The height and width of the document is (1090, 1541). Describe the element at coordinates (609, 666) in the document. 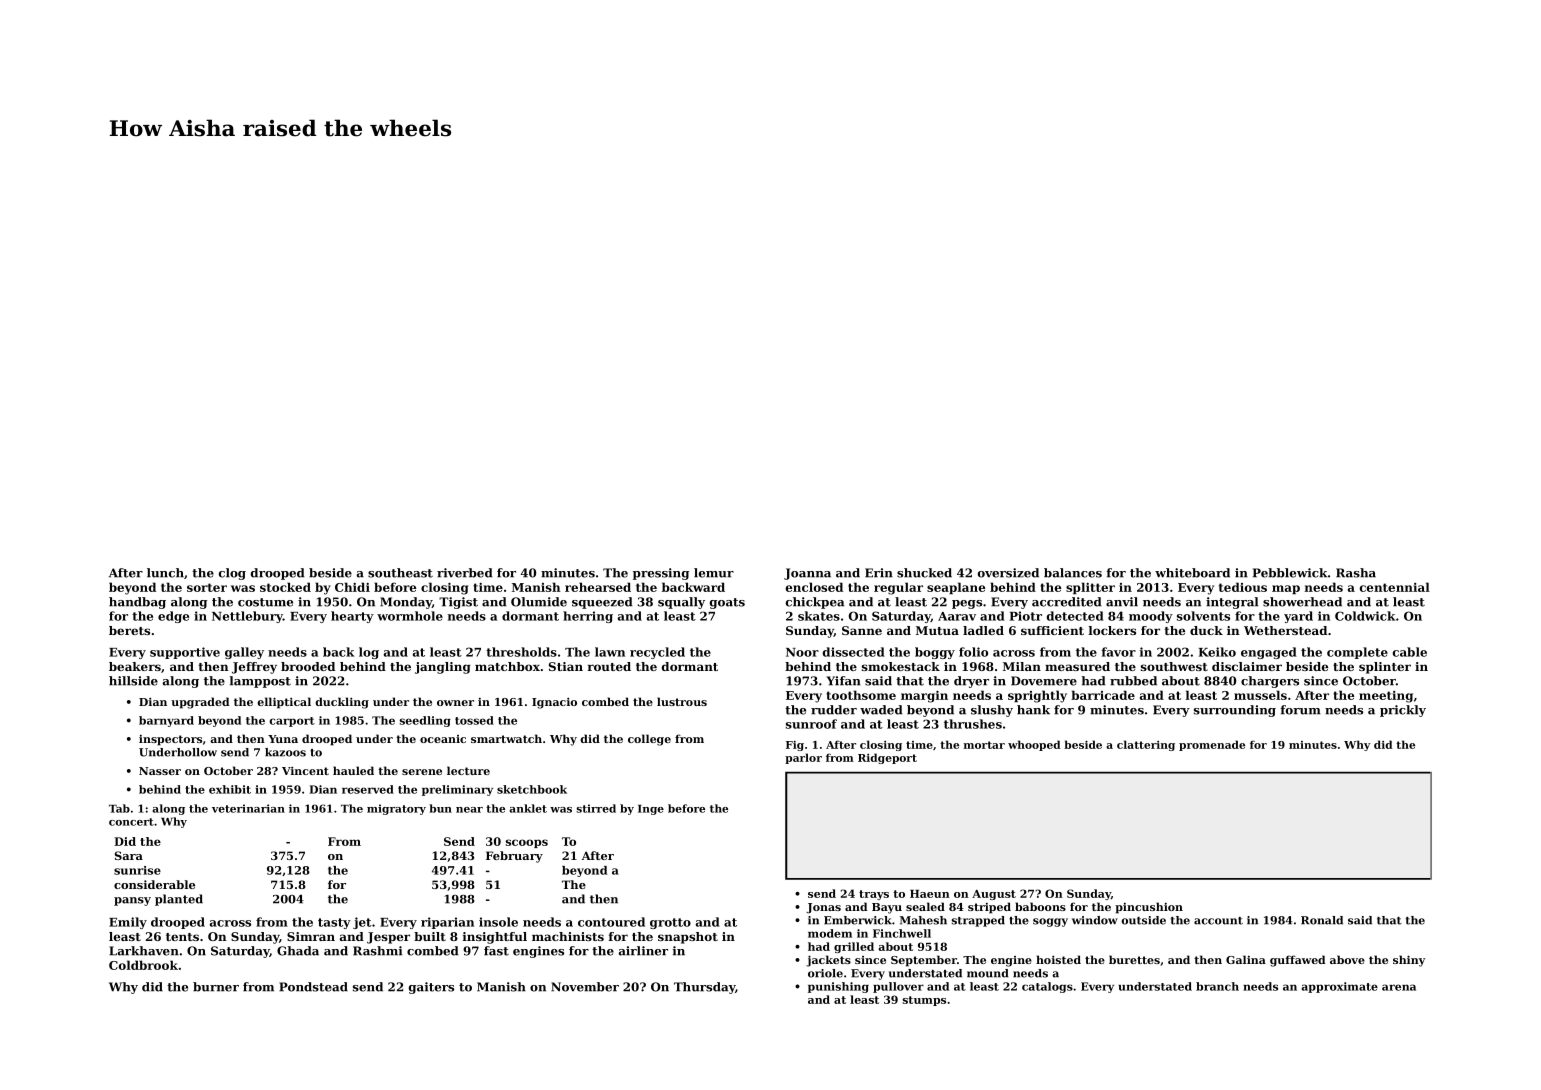

I see `routed` at that location.
